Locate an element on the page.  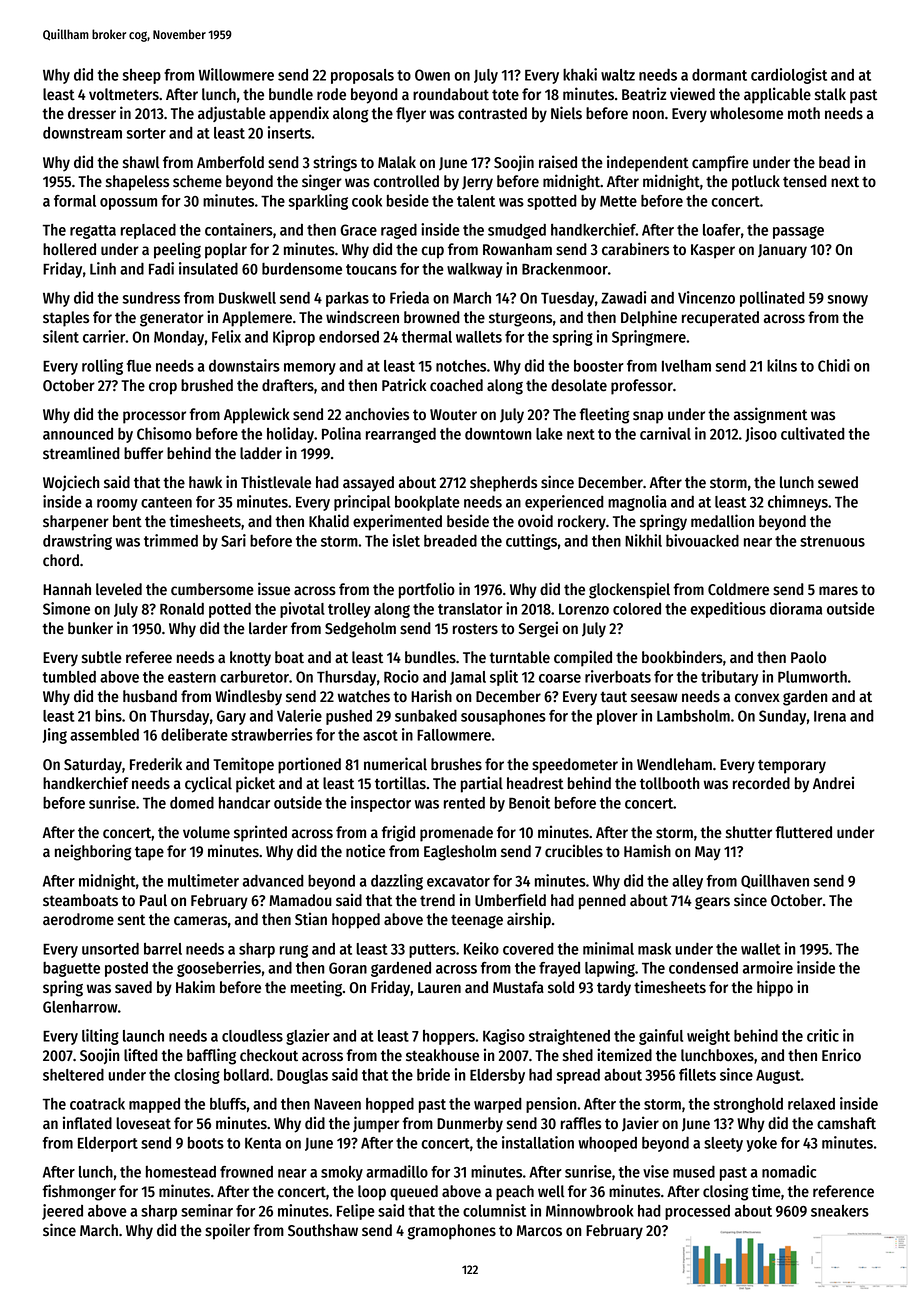
passage is located at coordinates (798, 232).
